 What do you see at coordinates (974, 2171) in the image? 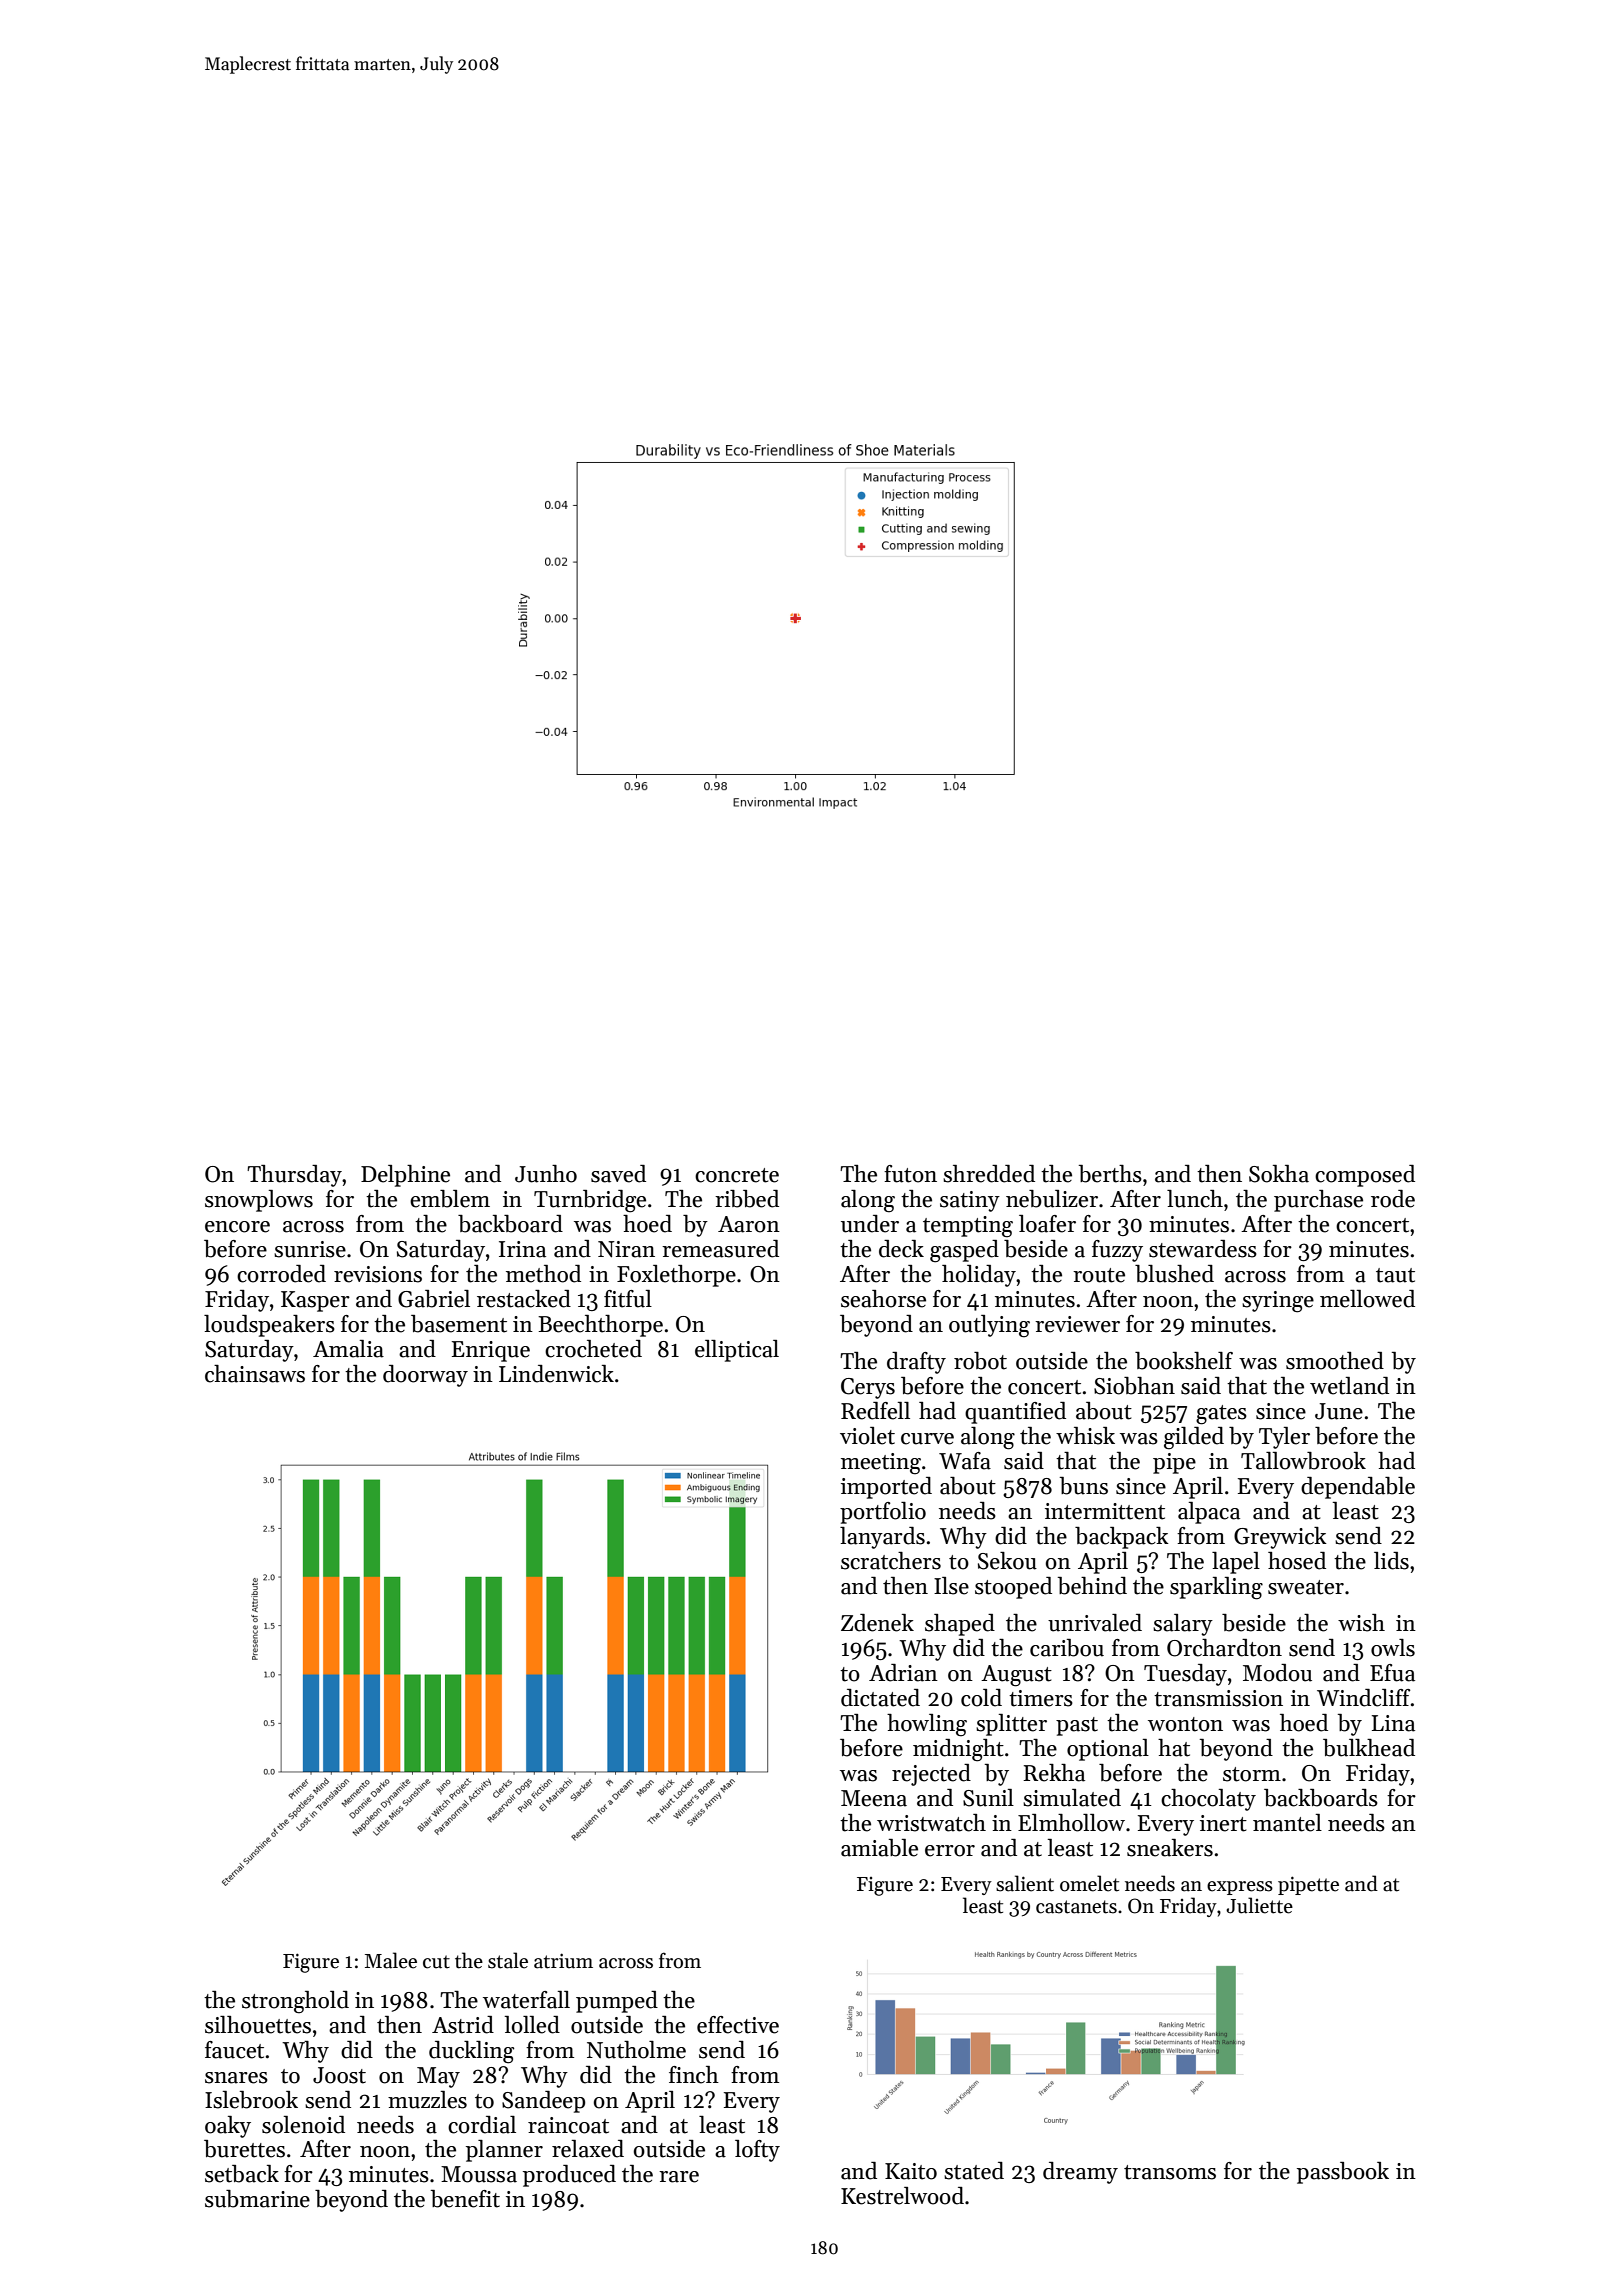
I see `stated` at bounding box center [974, 2171].
